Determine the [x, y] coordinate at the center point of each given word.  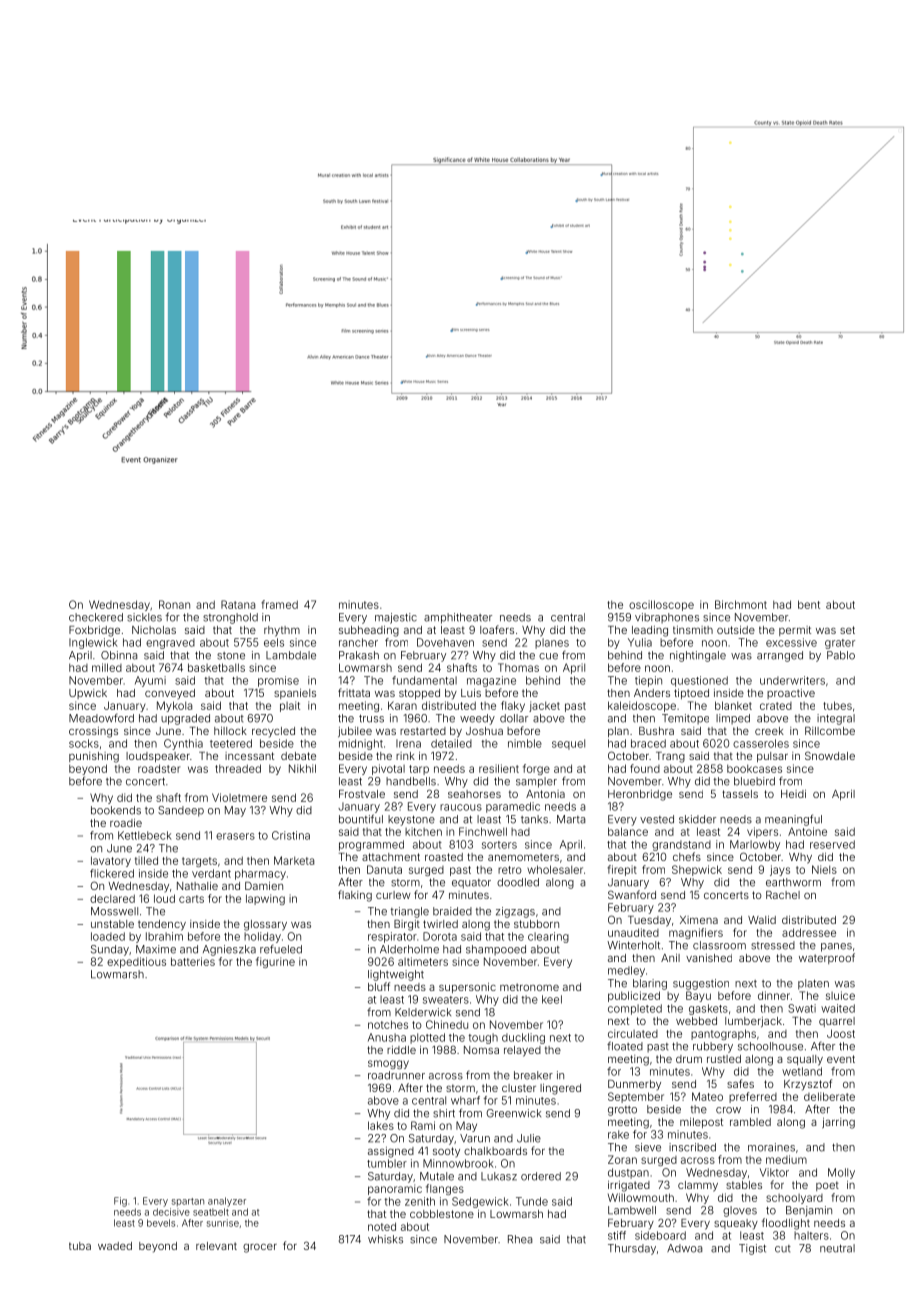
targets [199, 862]
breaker [533, 1075]
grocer [260, 1248]
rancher [358, 642]
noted [382, 1226]
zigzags [515, 912]
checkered [96, 617]
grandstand [681, 845]
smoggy [388, 1064]
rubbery [713, 1047]
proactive [791, 694]
